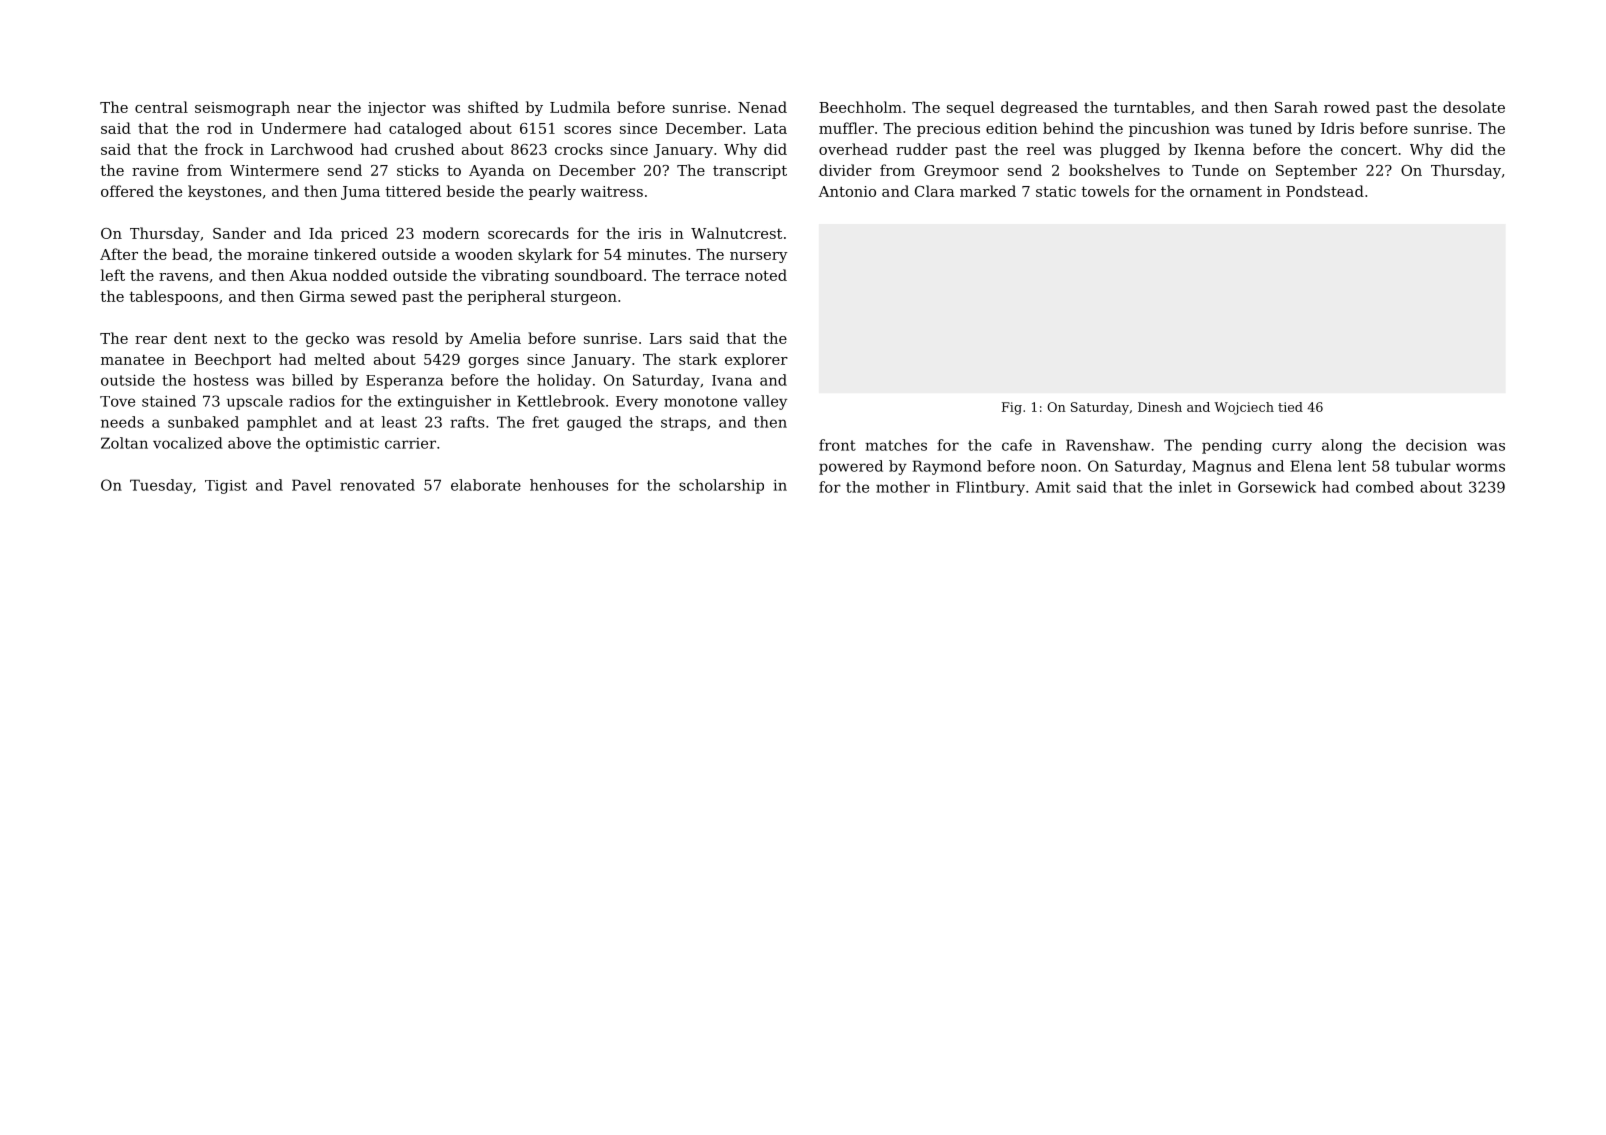 This document has height=1135, width=1606. I want to click on Pondstead, so click(1325, 191).
